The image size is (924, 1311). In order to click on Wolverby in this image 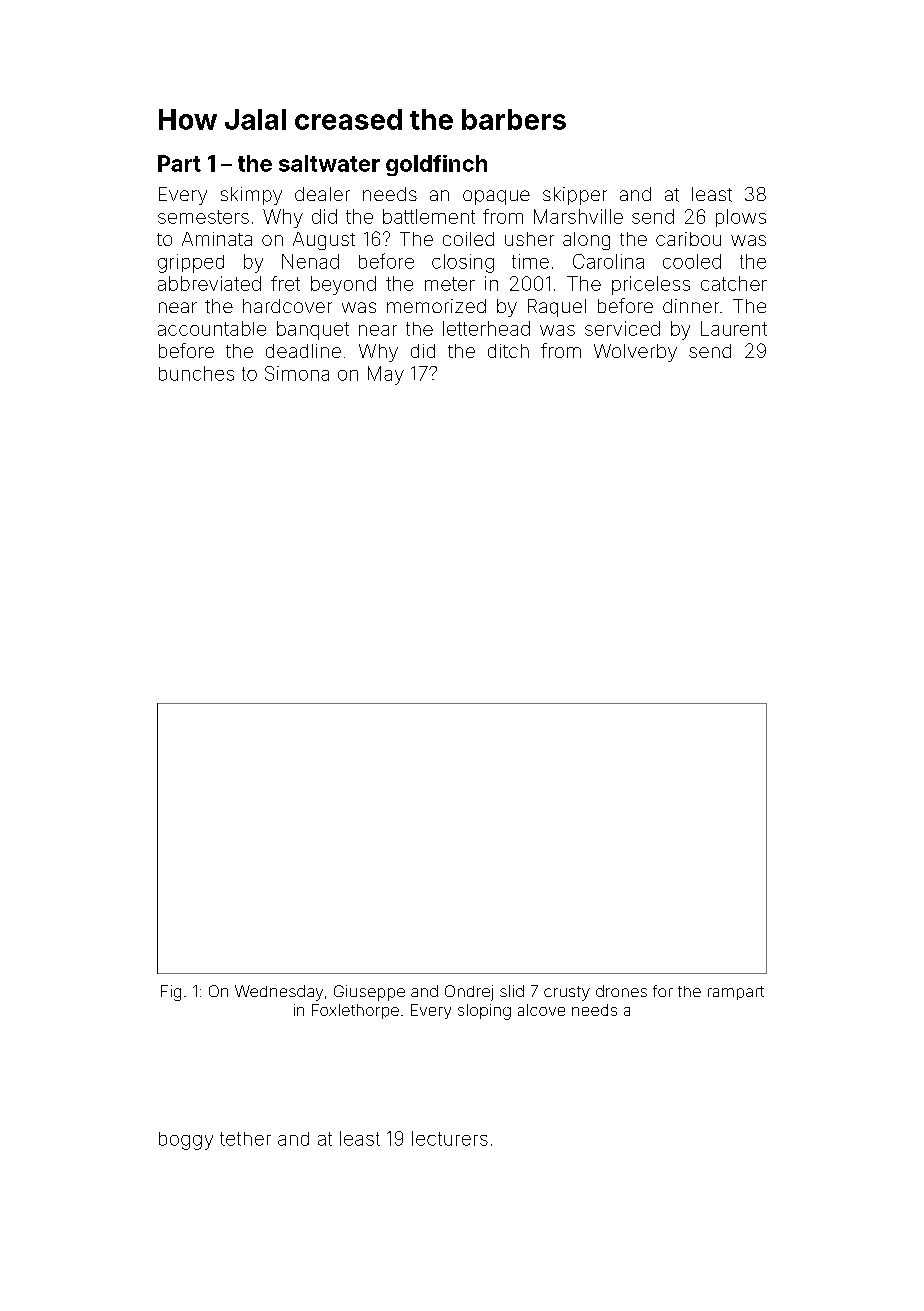, I will do `click(635, 353)`.
